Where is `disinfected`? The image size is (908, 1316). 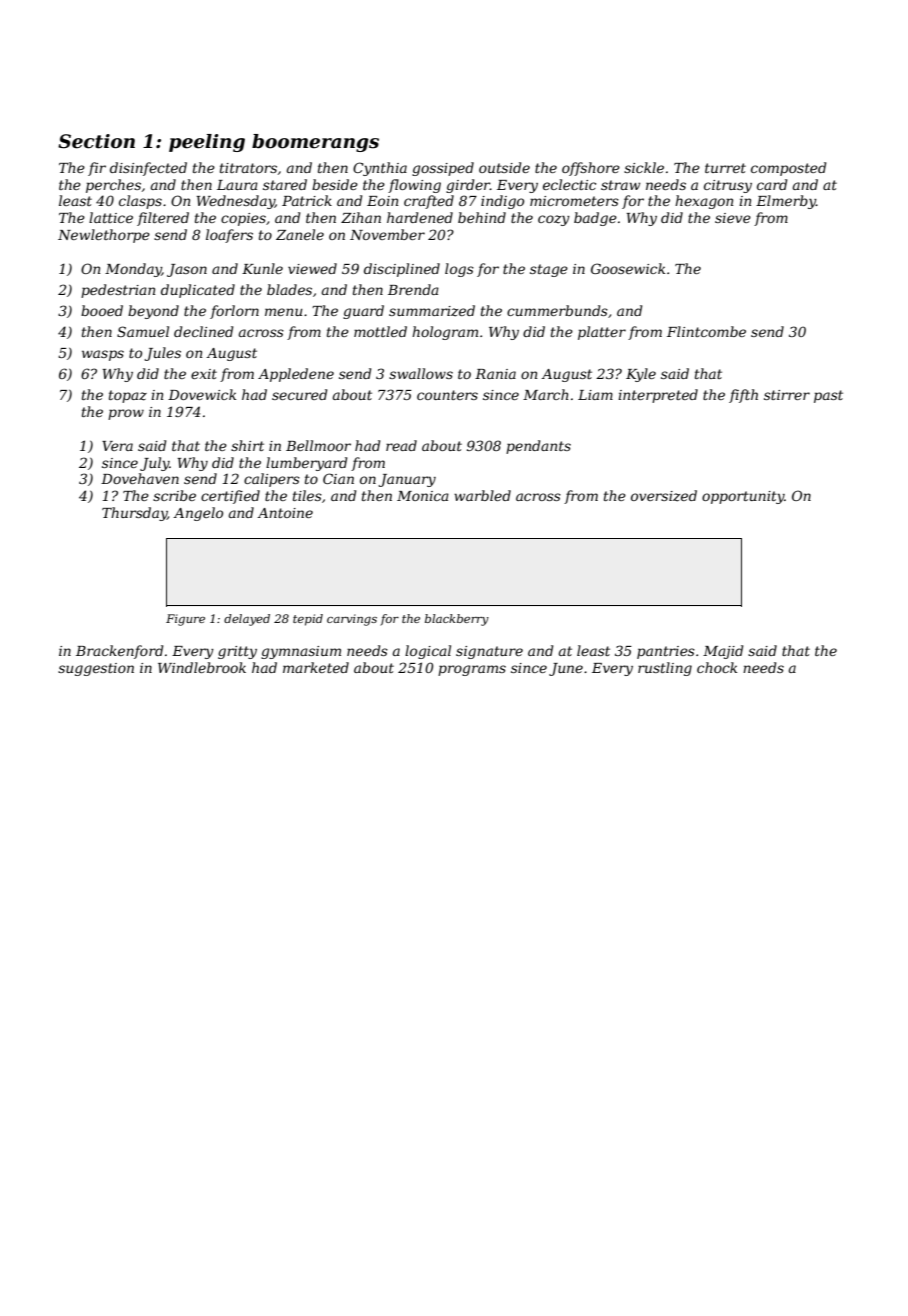
disinfected is located at coordinates (148, 169).
